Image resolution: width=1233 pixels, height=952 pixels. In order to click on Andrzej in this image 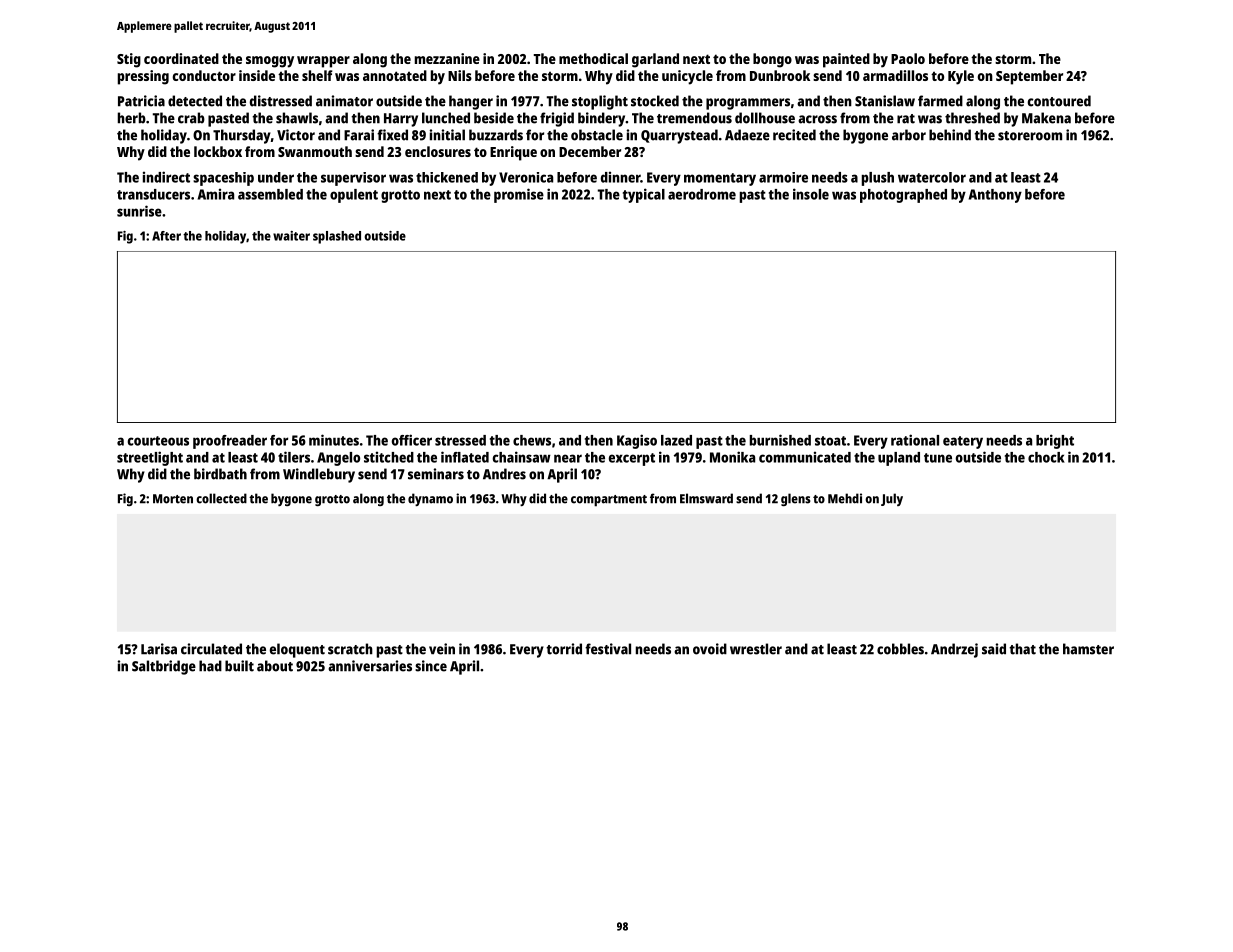, I will do `click(954, 650)`.
